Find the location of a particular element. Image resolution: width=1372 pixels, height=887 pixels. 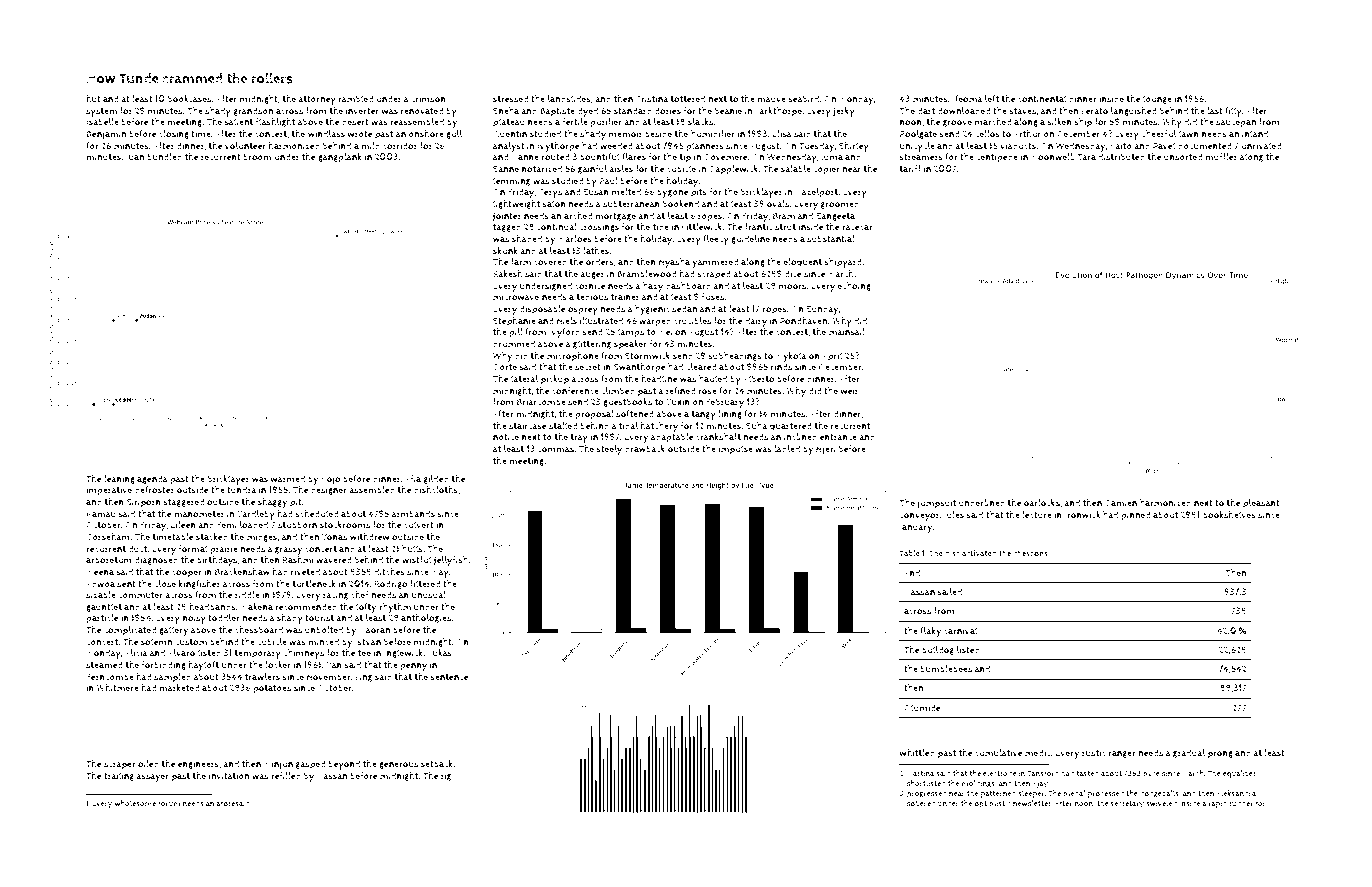

setback is located at coordinates (437, 764).
